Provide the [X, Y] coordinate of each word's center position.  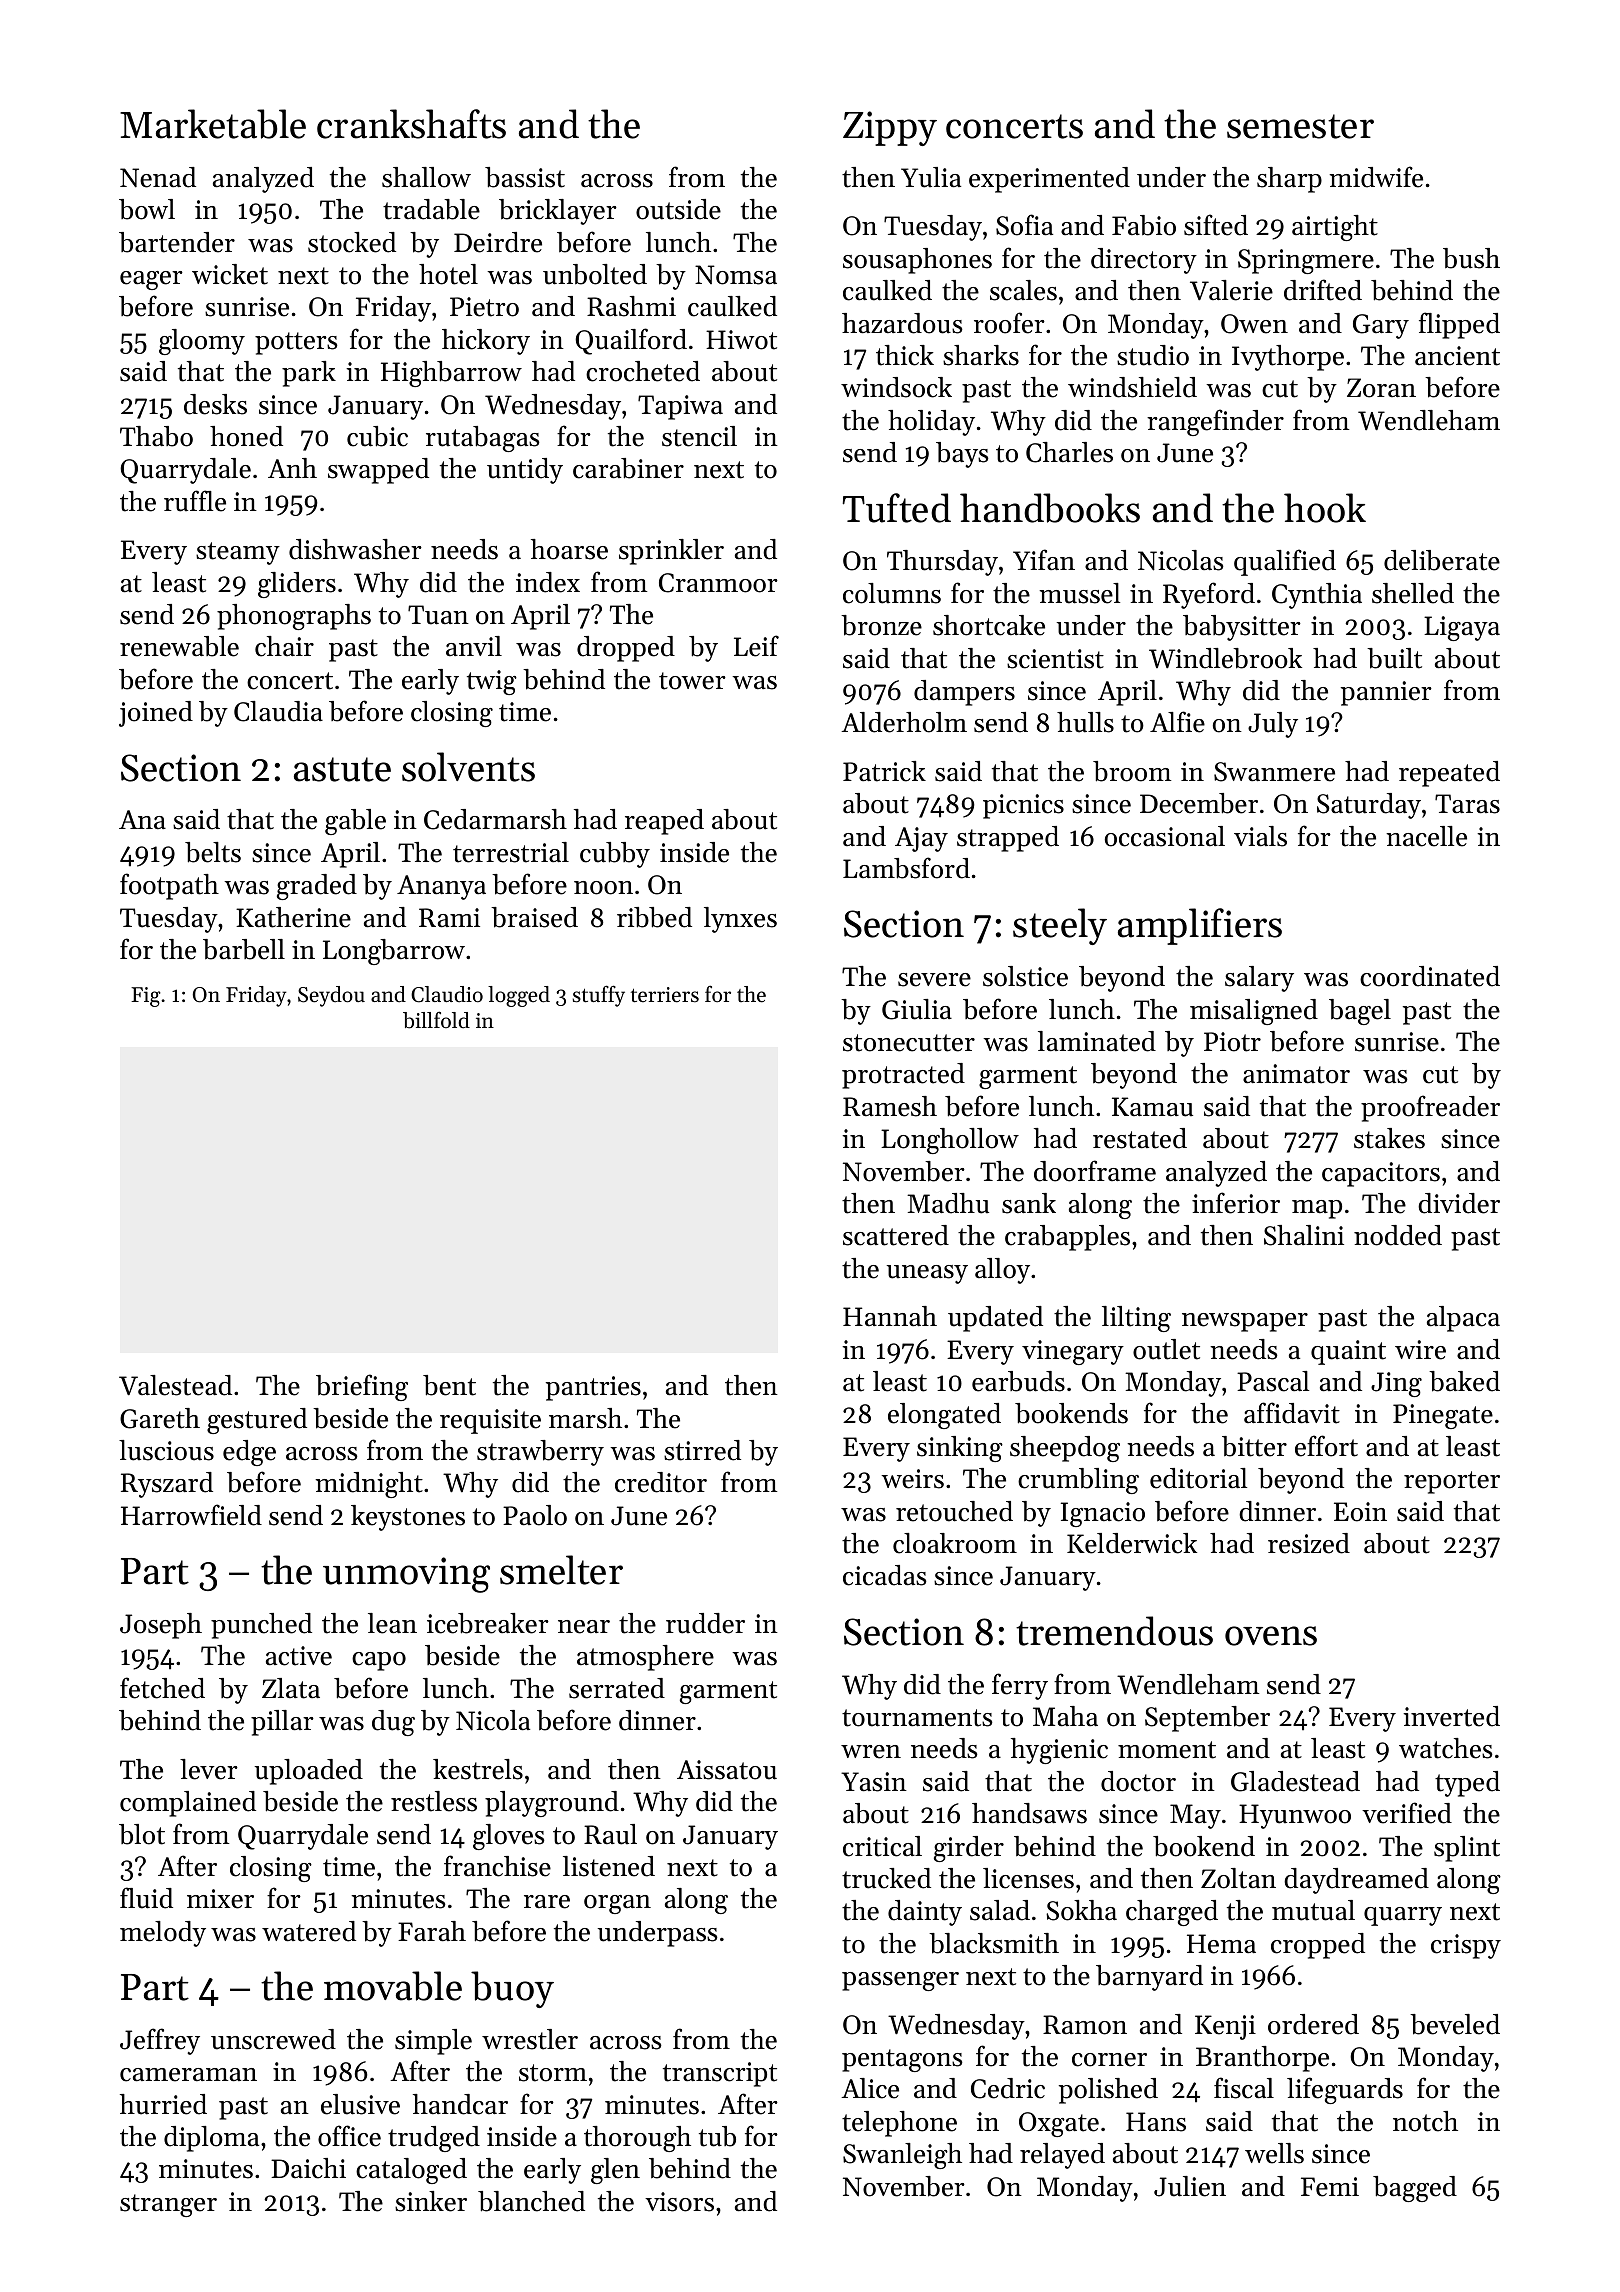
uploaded [309, 1772]
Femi [1330, 2187]
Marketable [213, 124]
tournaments [917, 1718]
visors [679, 2202]
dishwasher [355, 549]
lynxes [740, 920]
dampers [964, 693]
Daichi [308, 2168]
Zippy [890, 128]
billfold [436, 1020]
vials [1260, 836]
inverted [1451, 1716]
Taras [1467, 804]
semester [1300, 126]
